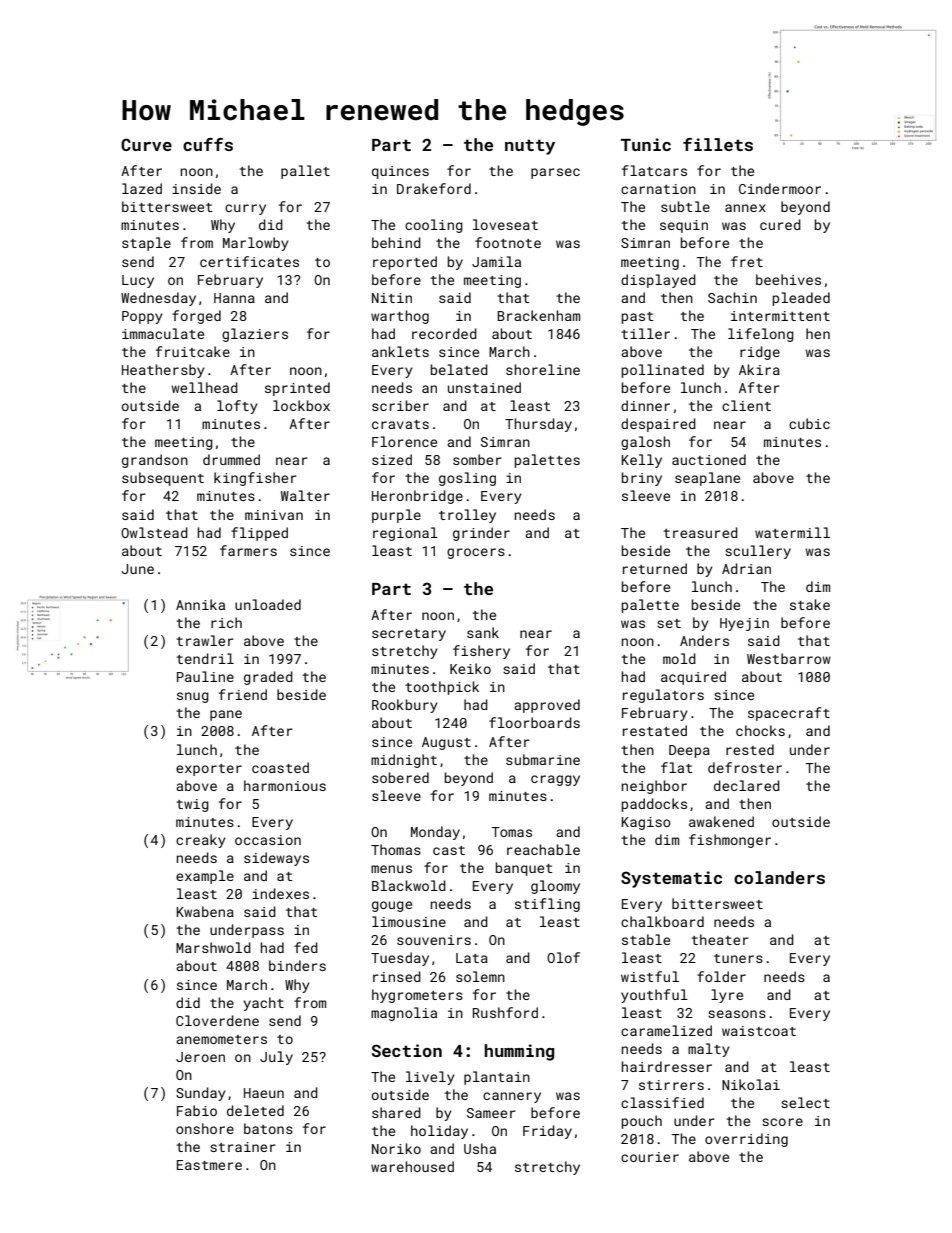  Describe the element at coordinates (730, 841) in the document. I see `fishmonger` at that location.
